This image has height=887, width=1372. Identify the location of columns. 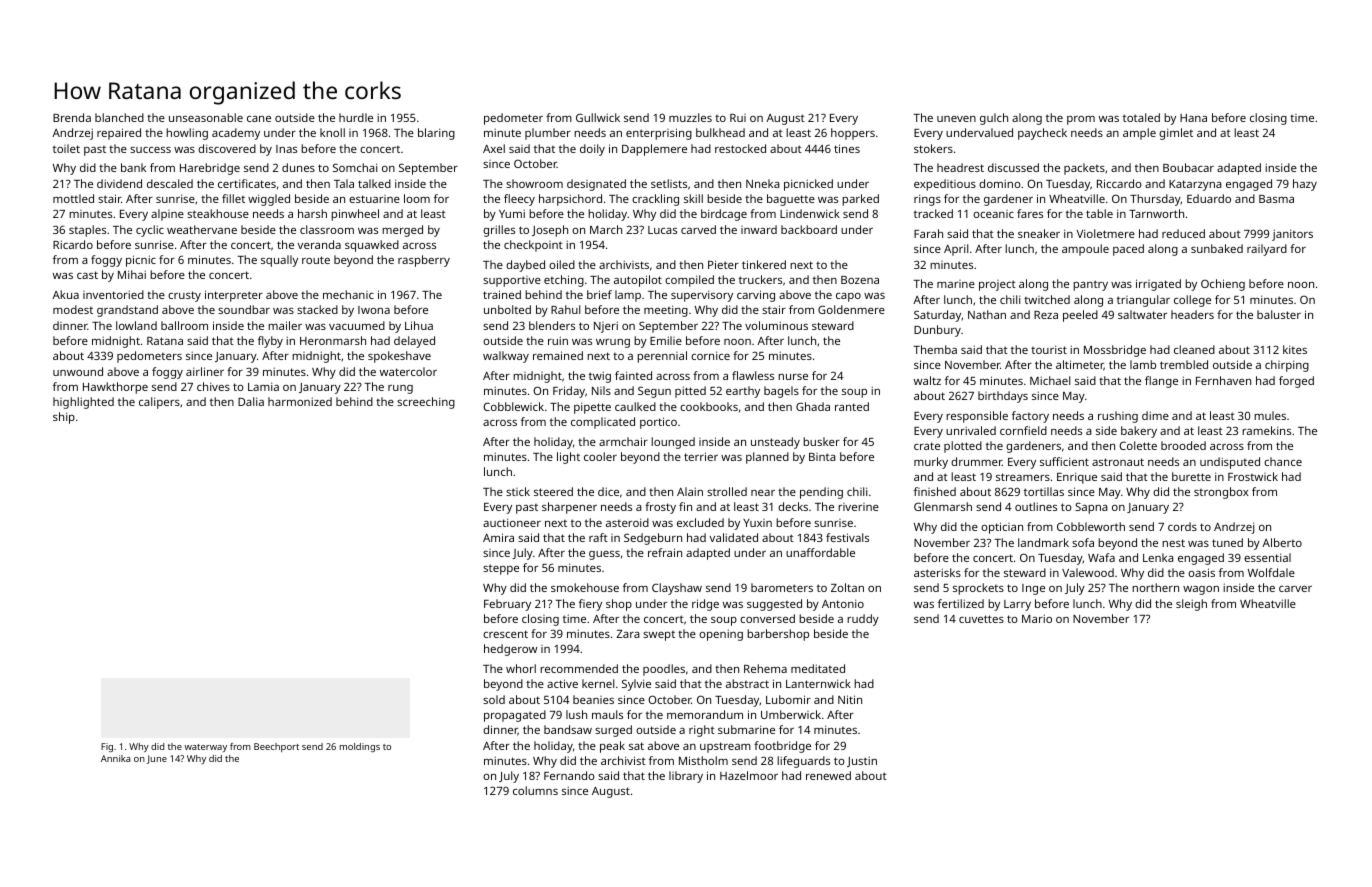
(535, 790).
